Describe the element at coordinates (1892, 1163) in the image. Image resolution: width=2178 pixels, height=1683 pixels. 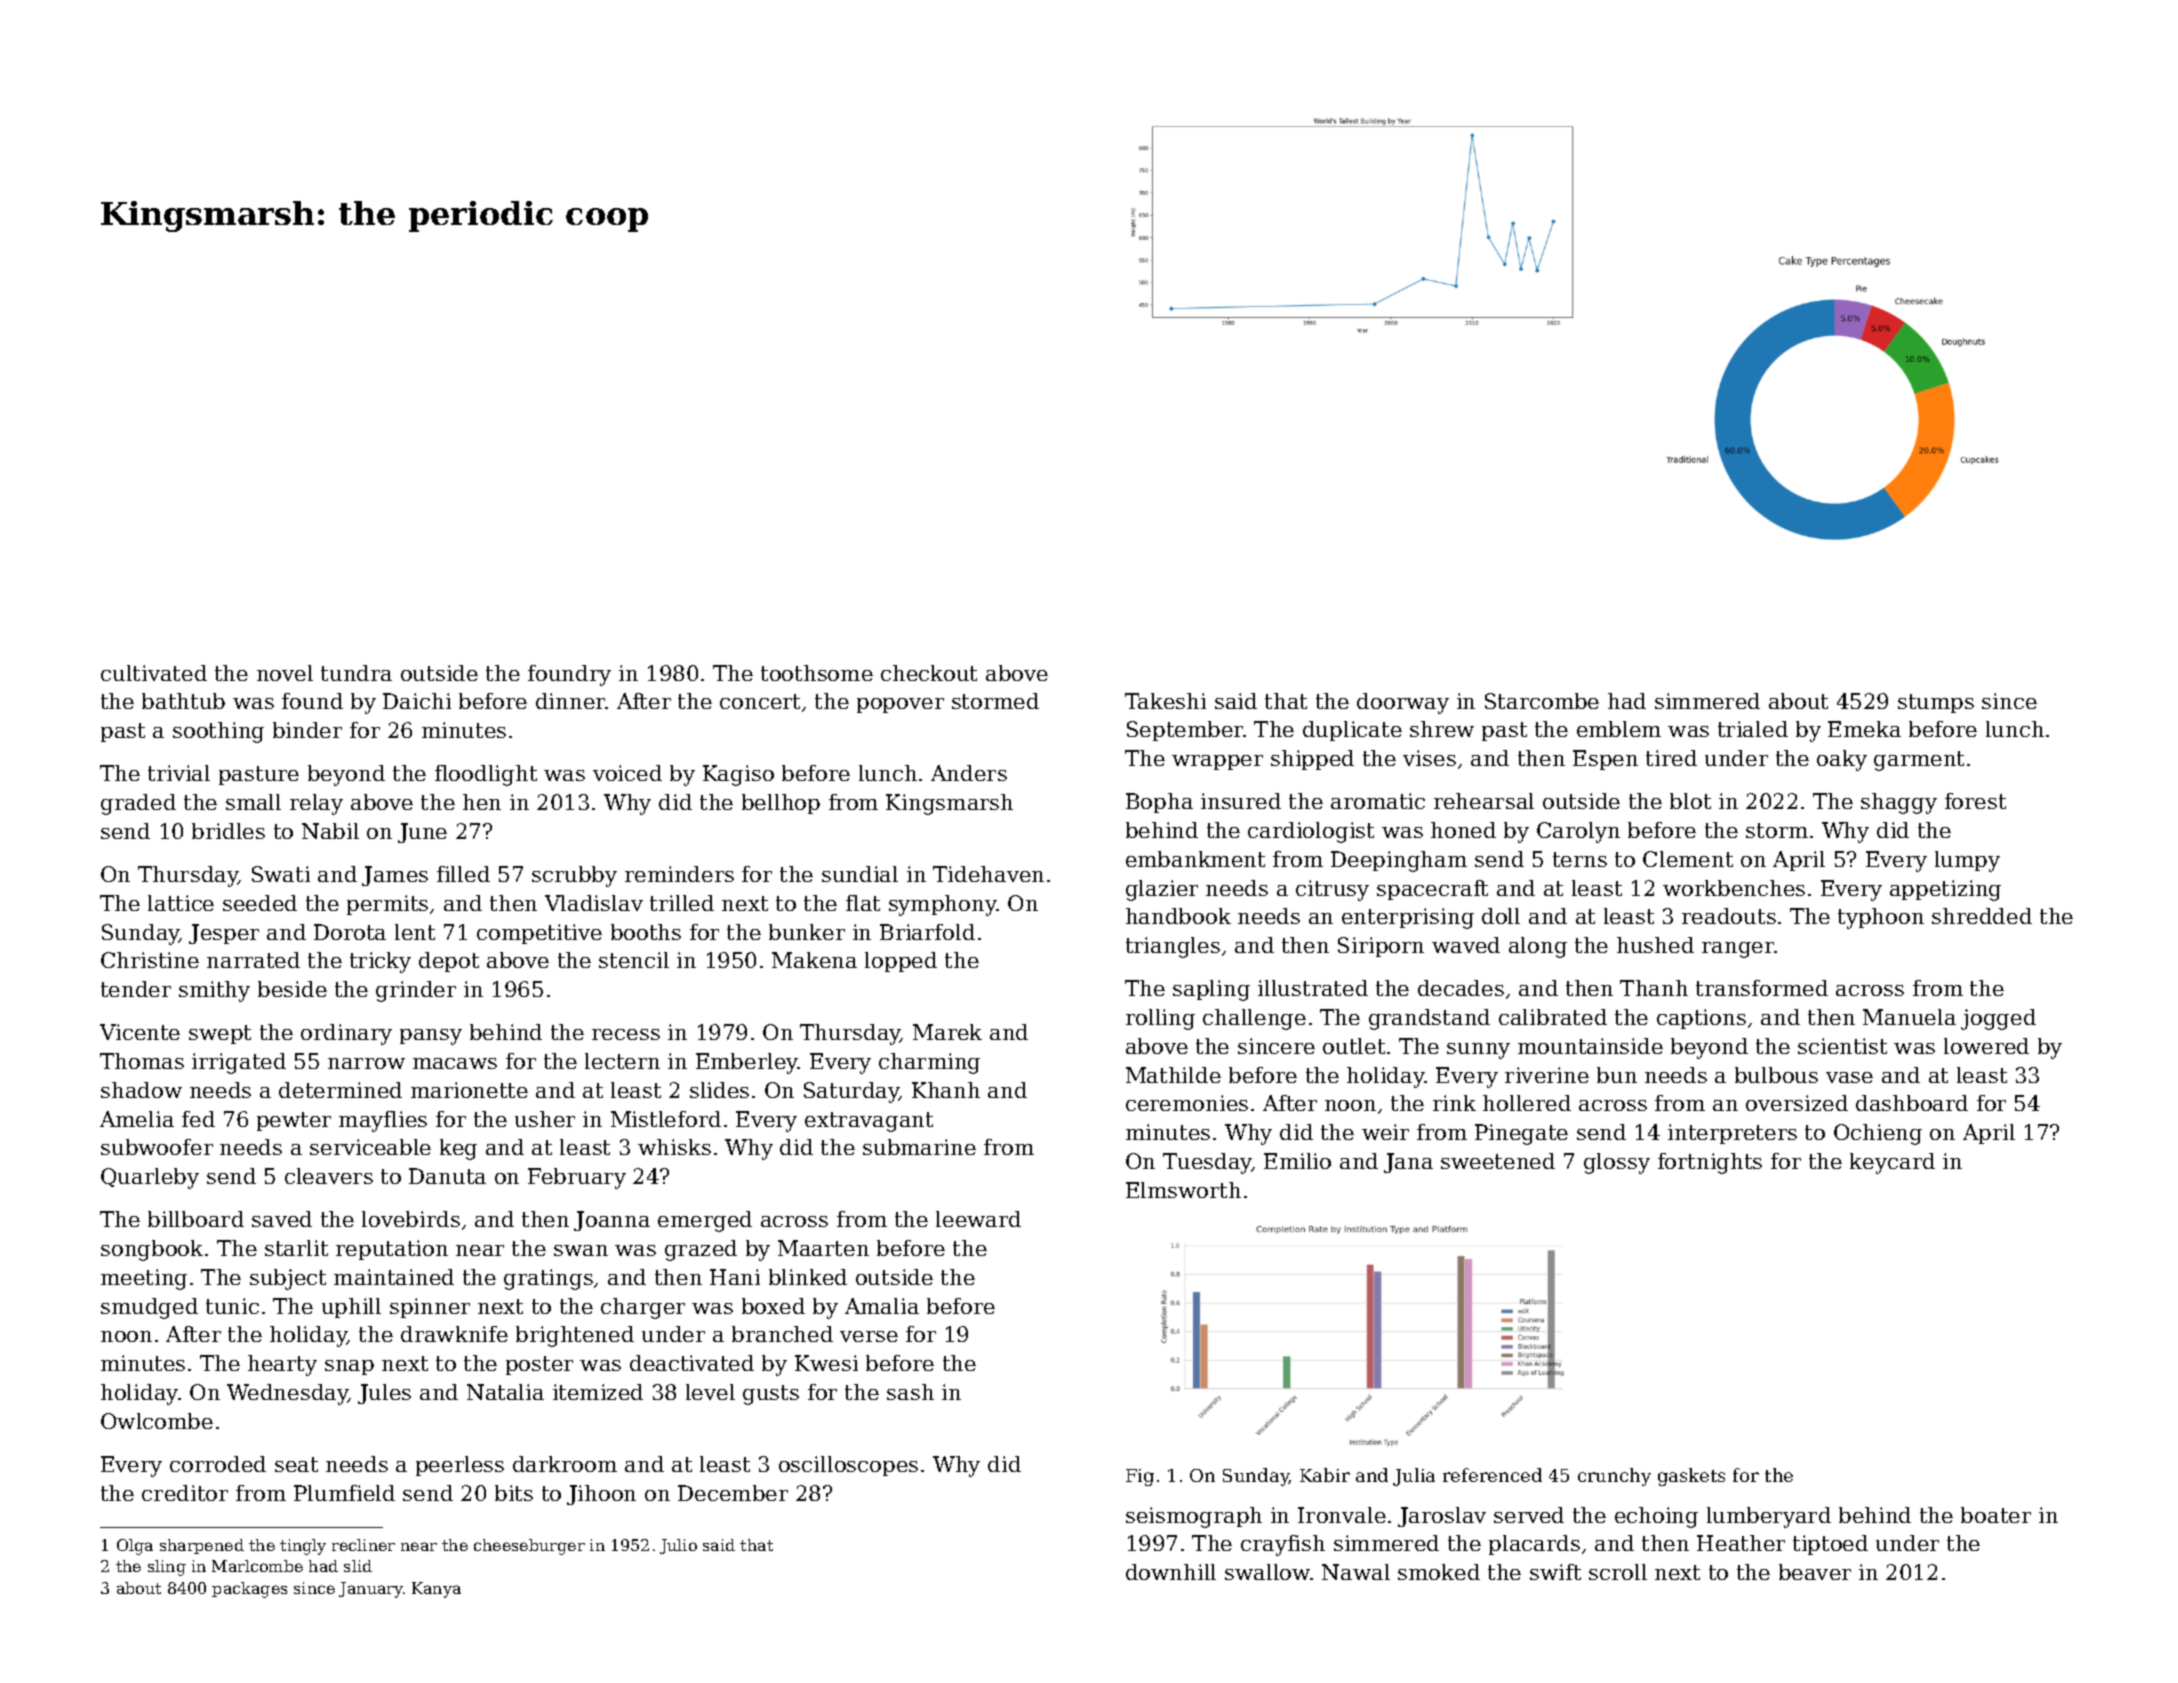
I see `keycard` at that location.
